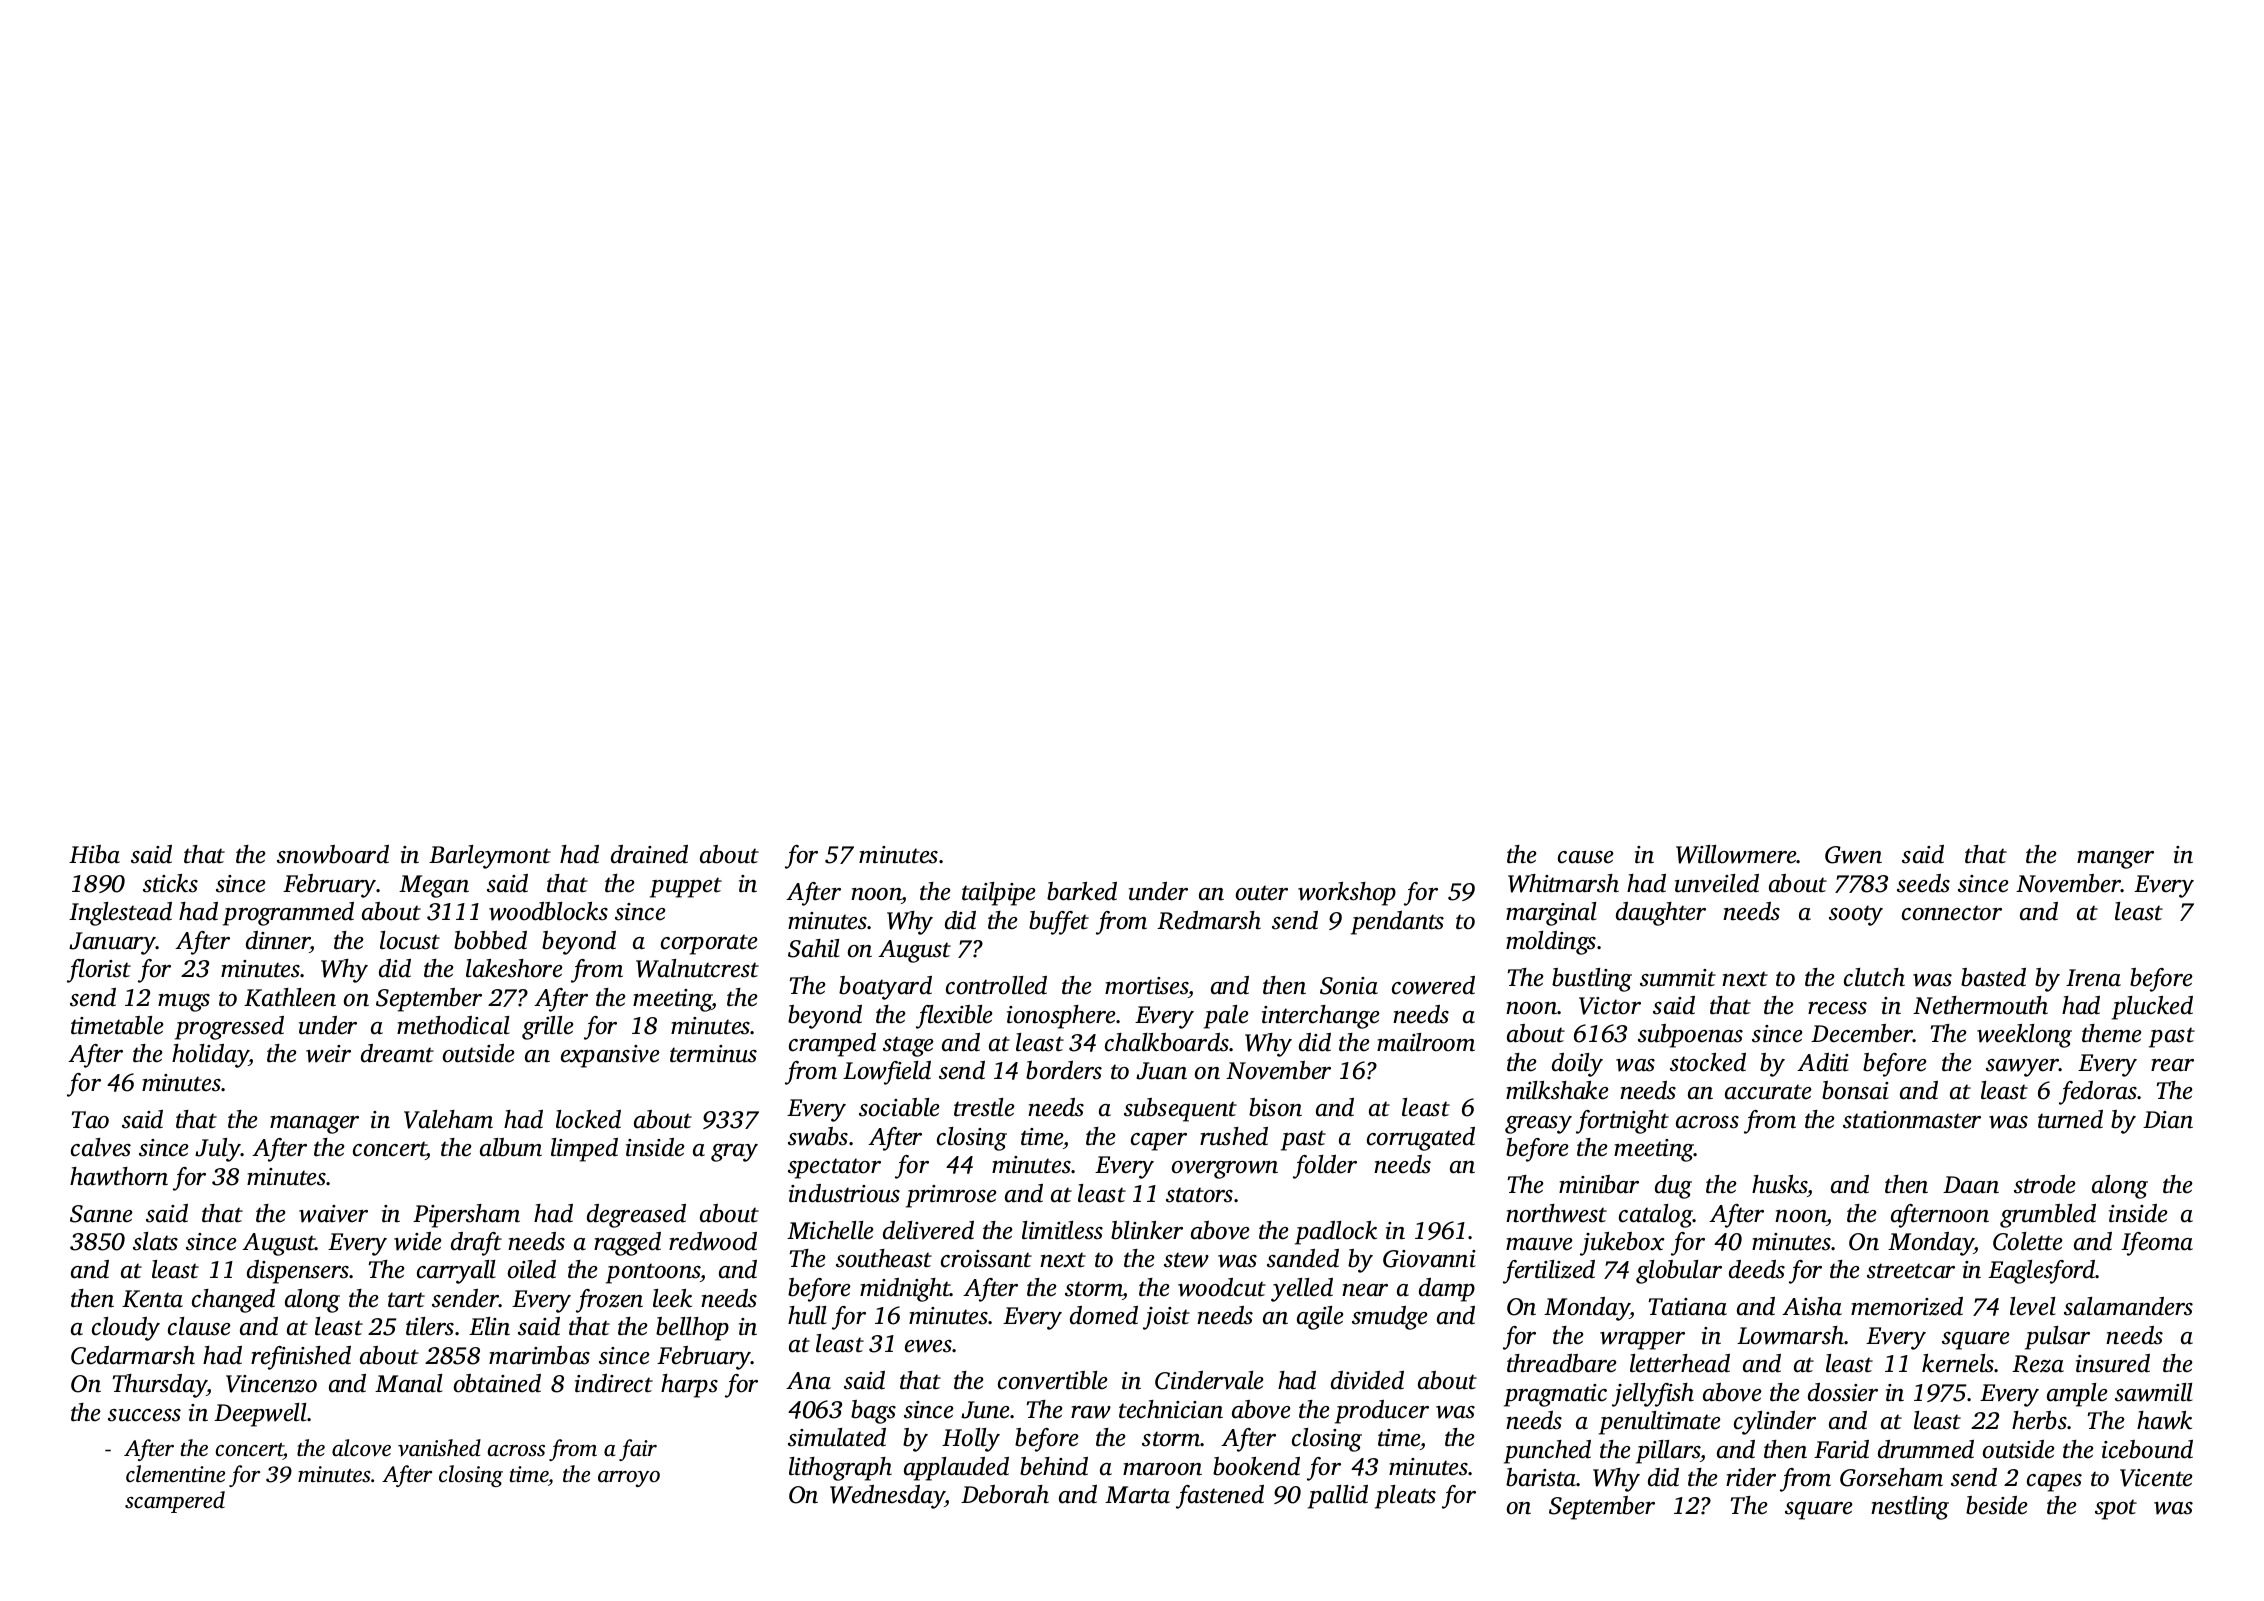 The height and width of the image is (1601, 2264). Describe the element at coordinates (1180, 1110) in the image. I see `subsequent` at that location.
